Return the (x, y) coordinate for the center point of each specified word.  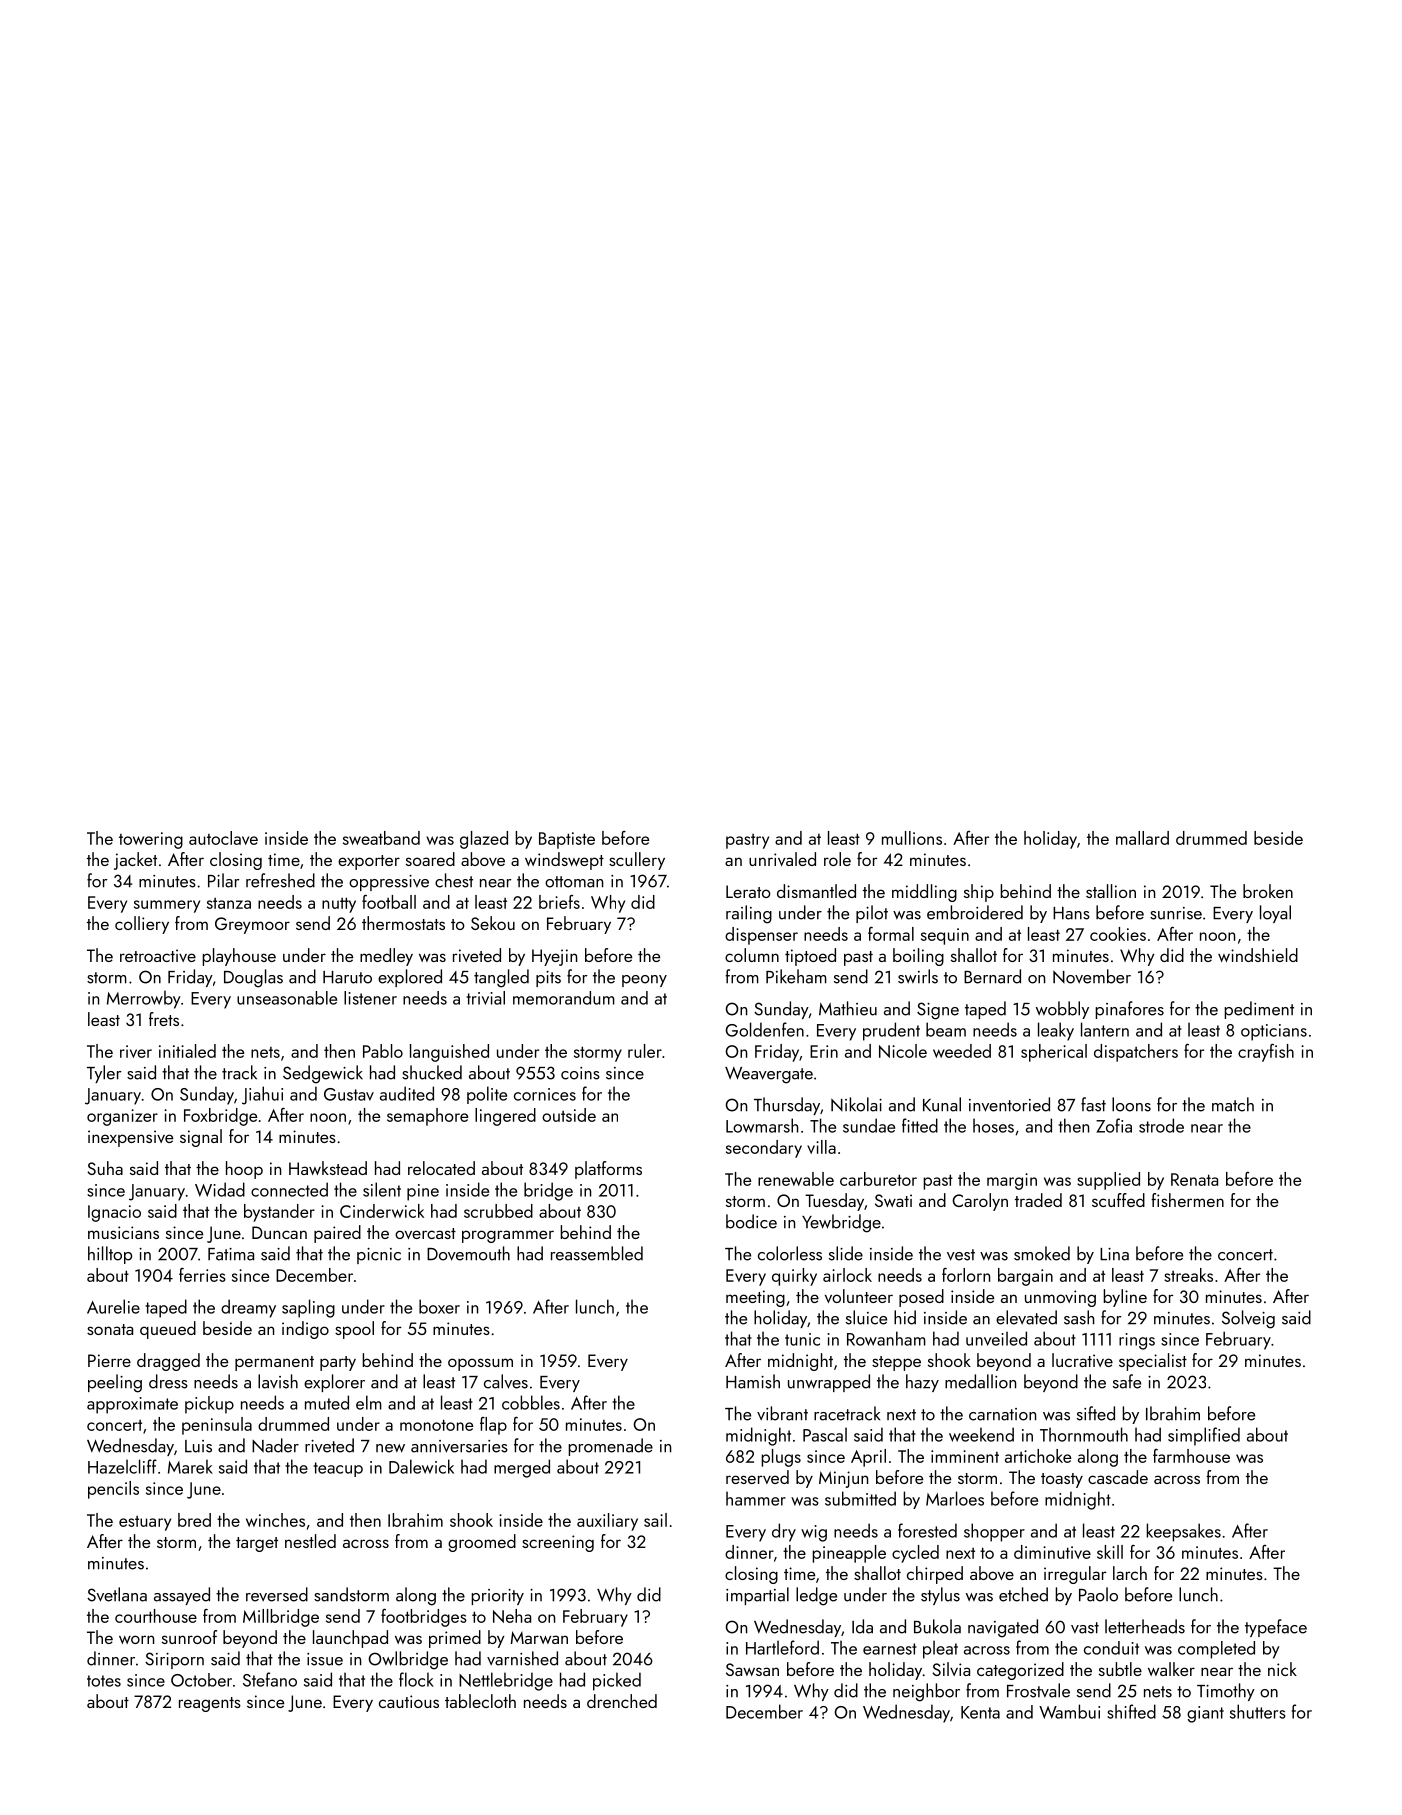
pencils (113, 1490)
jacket (135, 861)
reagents (210, 1704)
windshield (1258, 955)
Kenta (980, 1712)
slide (846, 1253)
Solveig (1248, 1319)
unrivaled (782, 859)
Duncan (279, 1232)
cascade (1118, 1477)
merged (522, 1468)
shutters (1258, 1711)
